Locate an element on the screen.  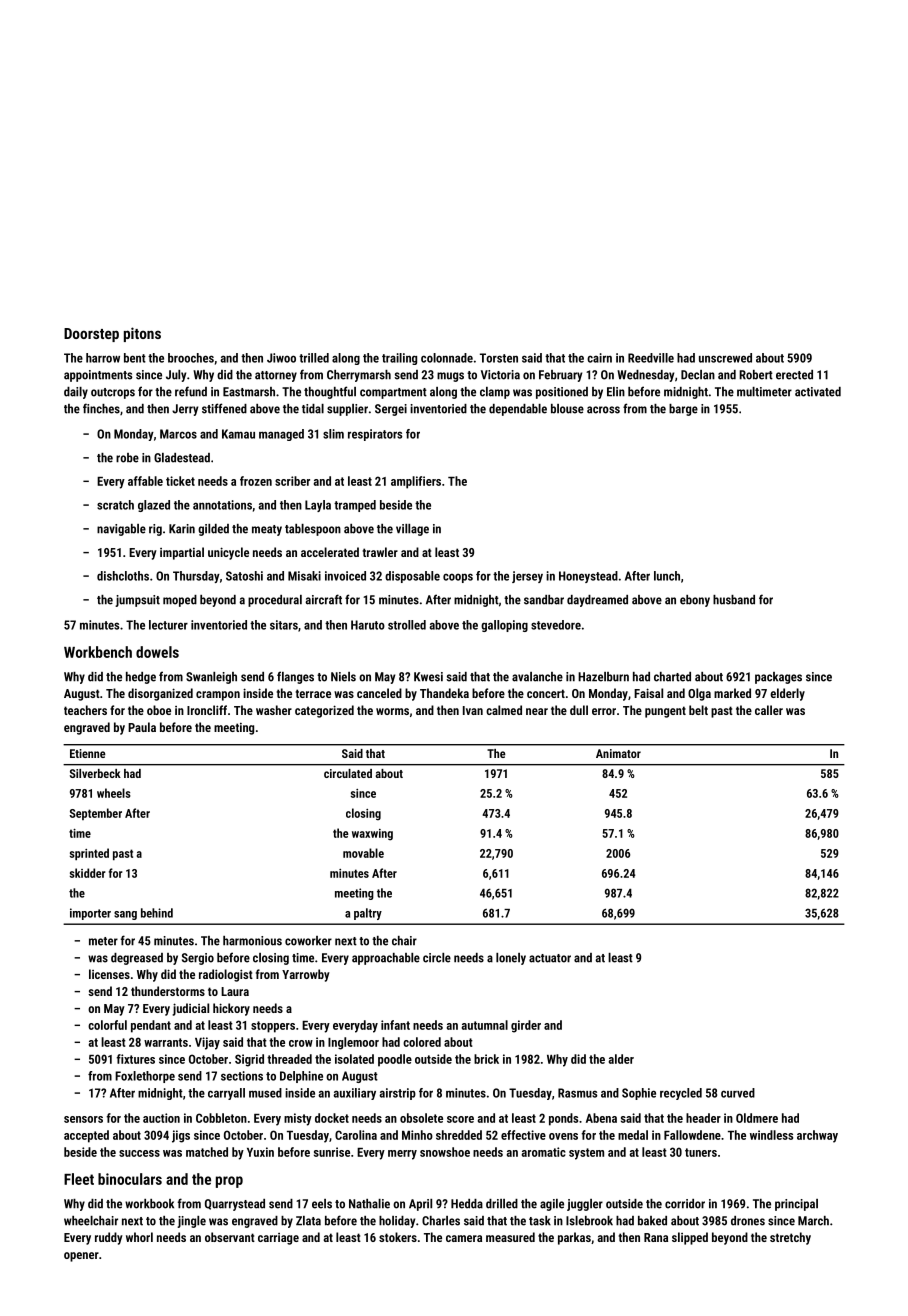
obsolete is located at coordinates (421, 1118).
